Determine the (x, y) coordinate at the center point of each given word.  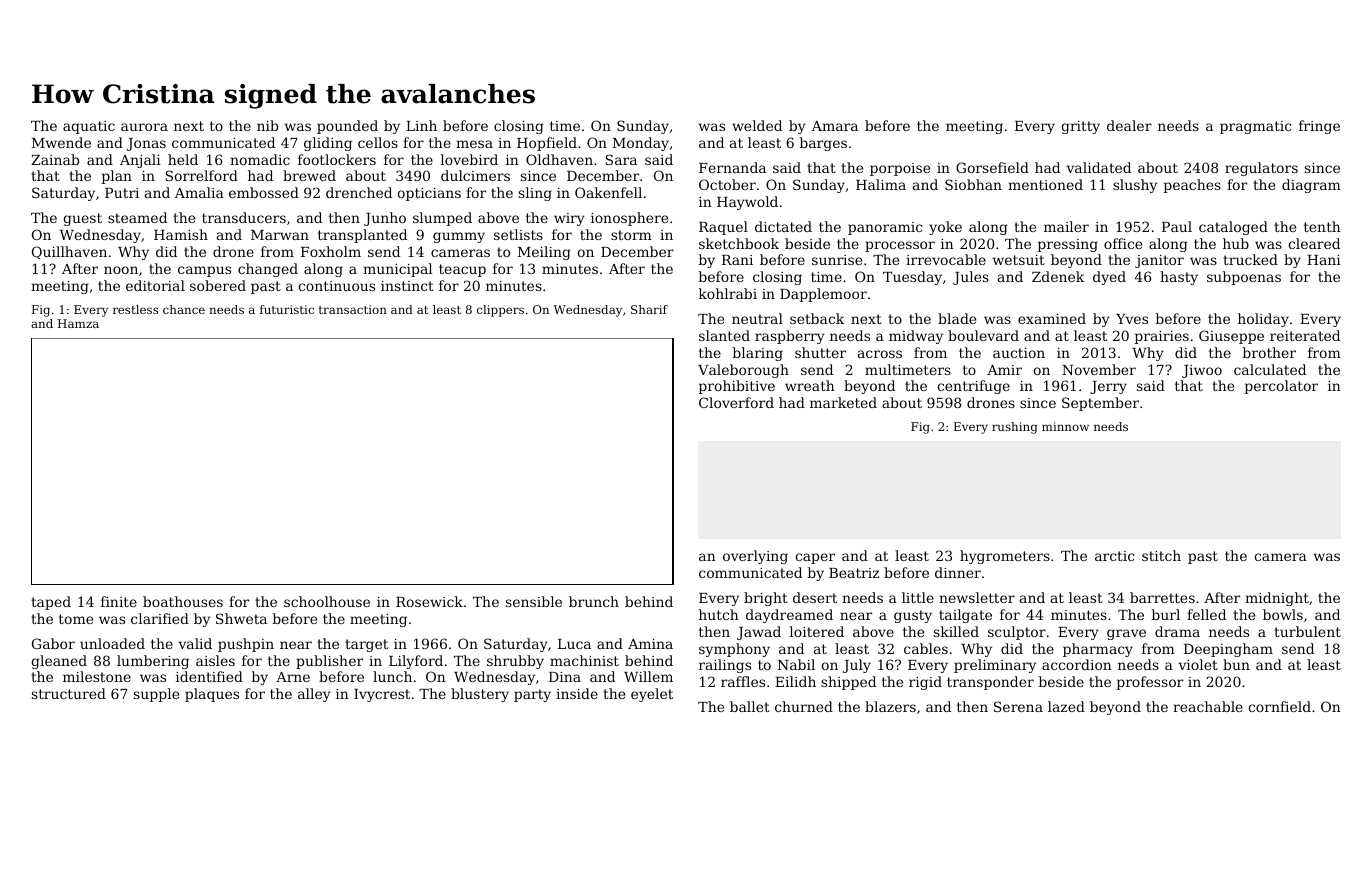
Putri (122, 193)
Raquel (723, 228)
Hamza (78, 323)
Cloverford (736, 402)
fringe (1319, 127)
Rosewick (429, 601)
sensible (534, 601)
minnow (1065, 426)
